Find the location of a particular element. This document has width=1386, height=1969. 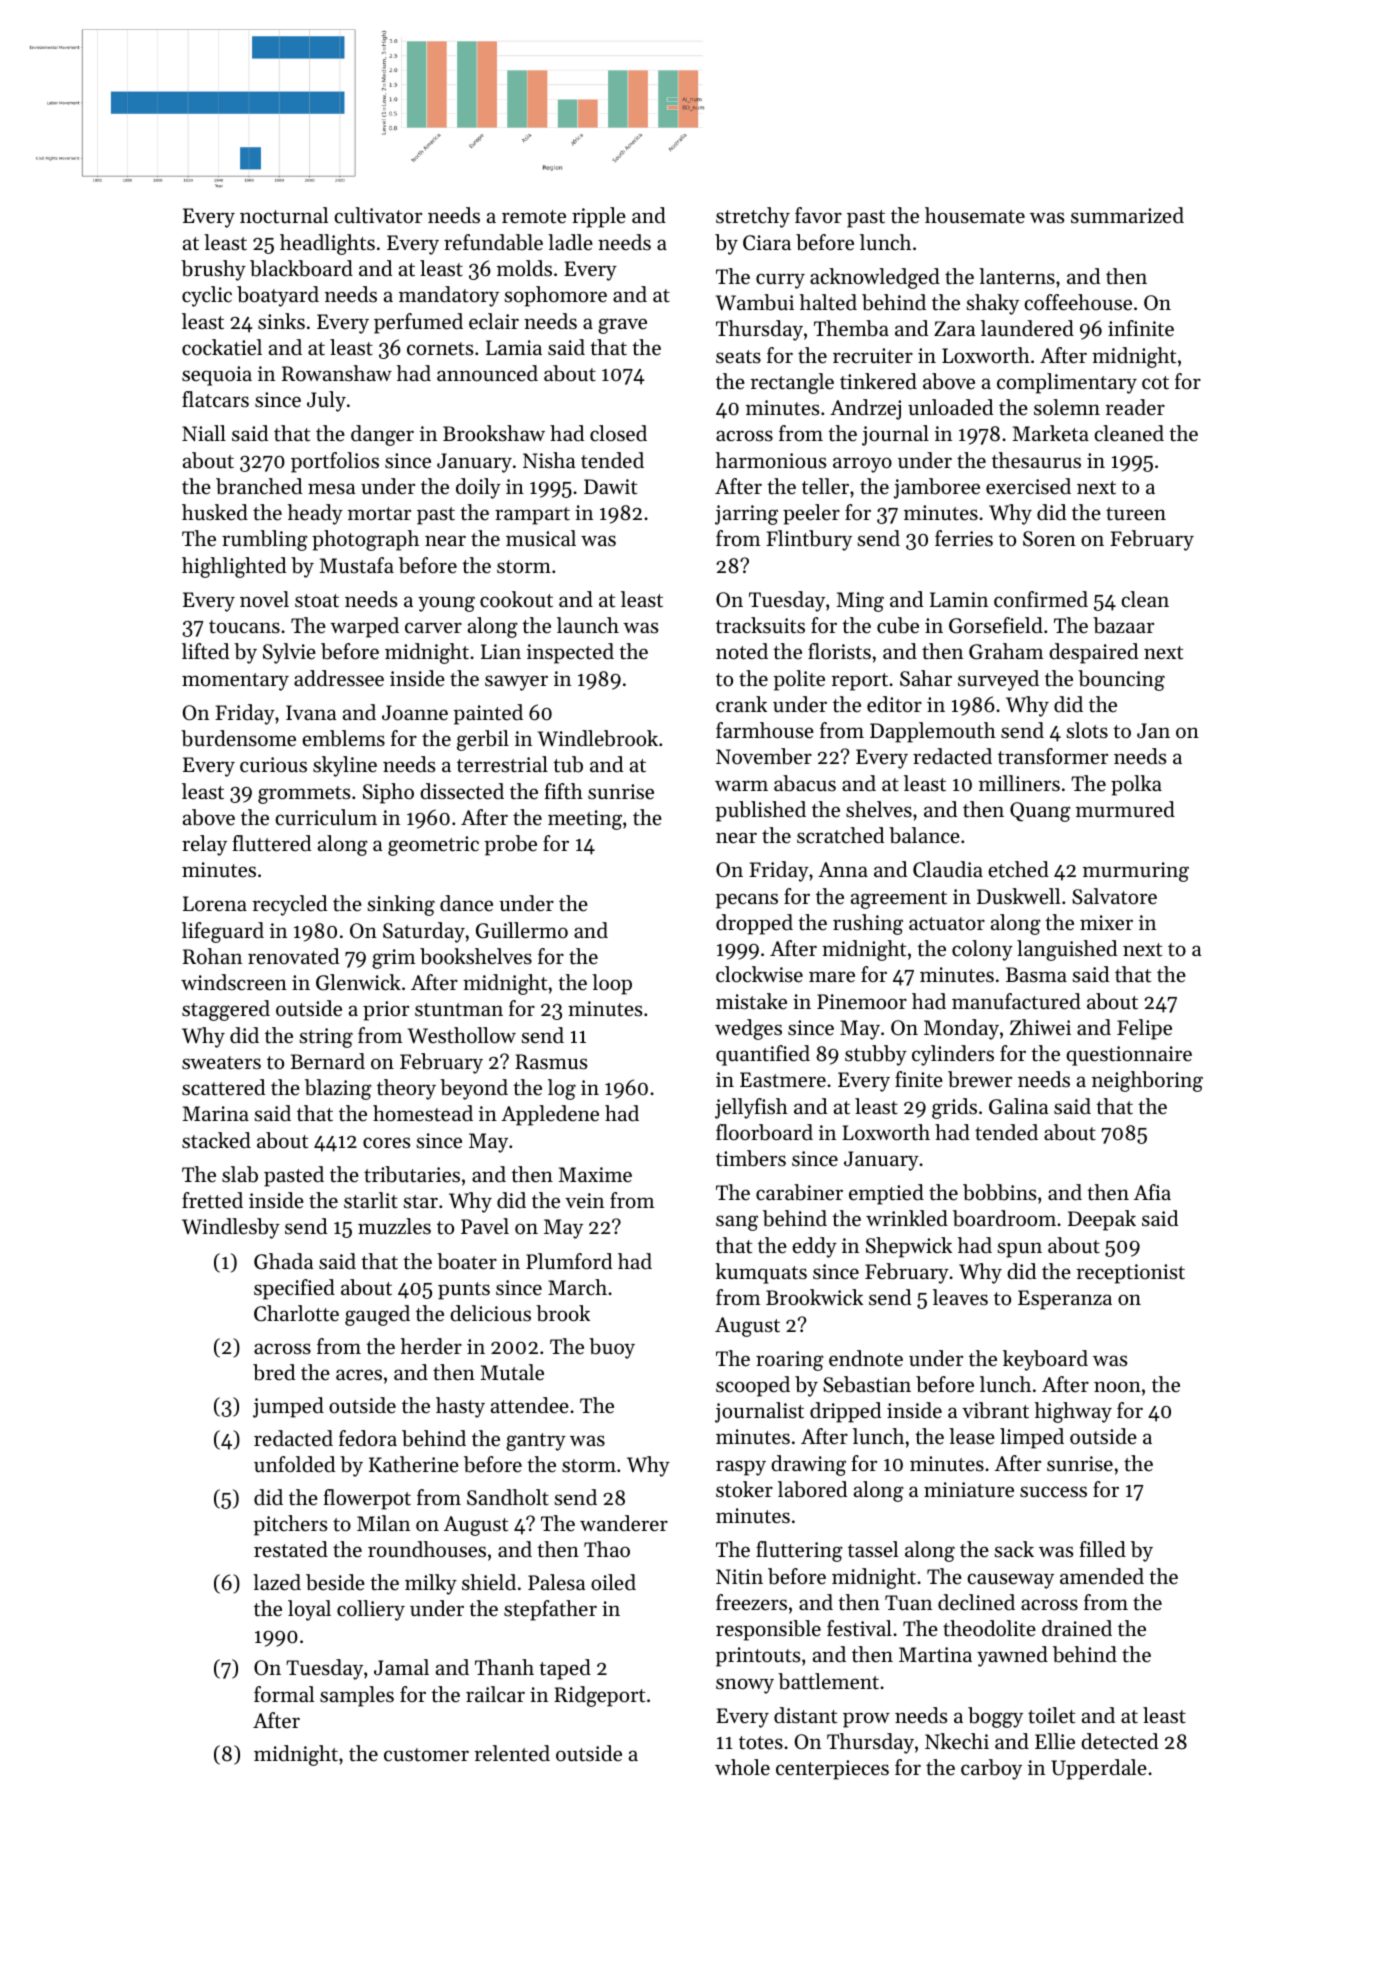

formal is located at coordinates (284, 1694).
